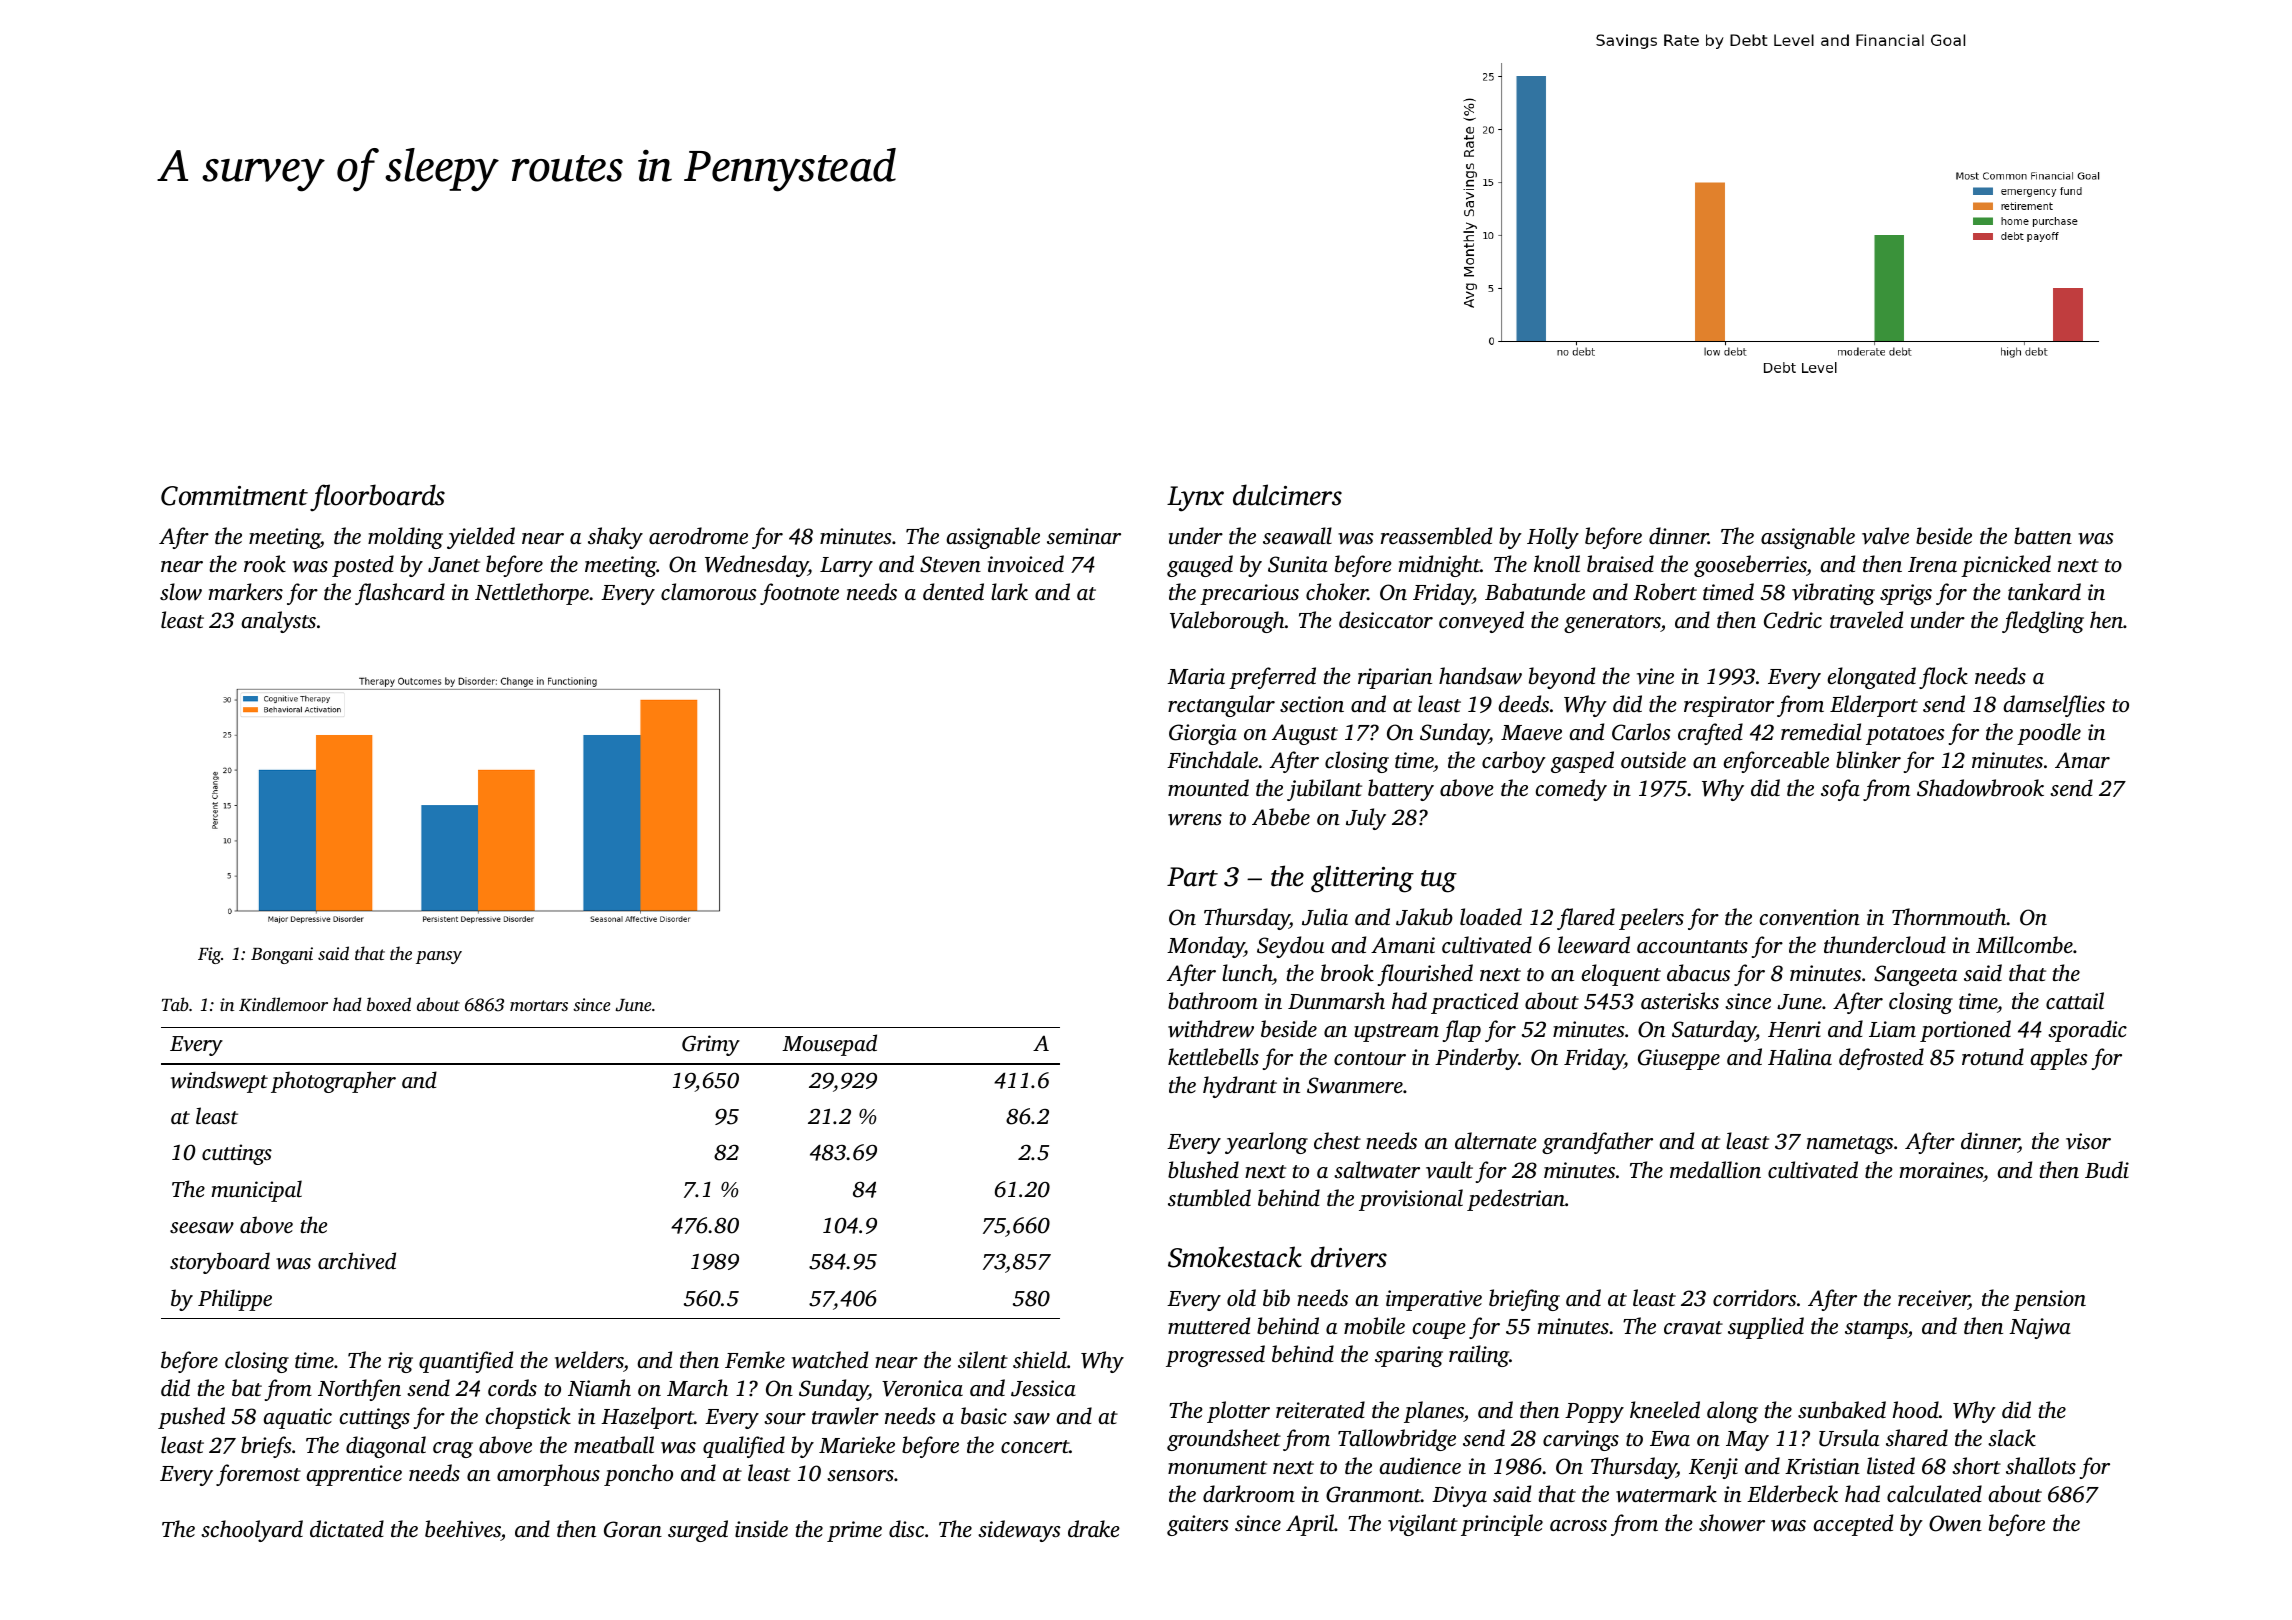  I want to click on pansy, so click(439, 957).
